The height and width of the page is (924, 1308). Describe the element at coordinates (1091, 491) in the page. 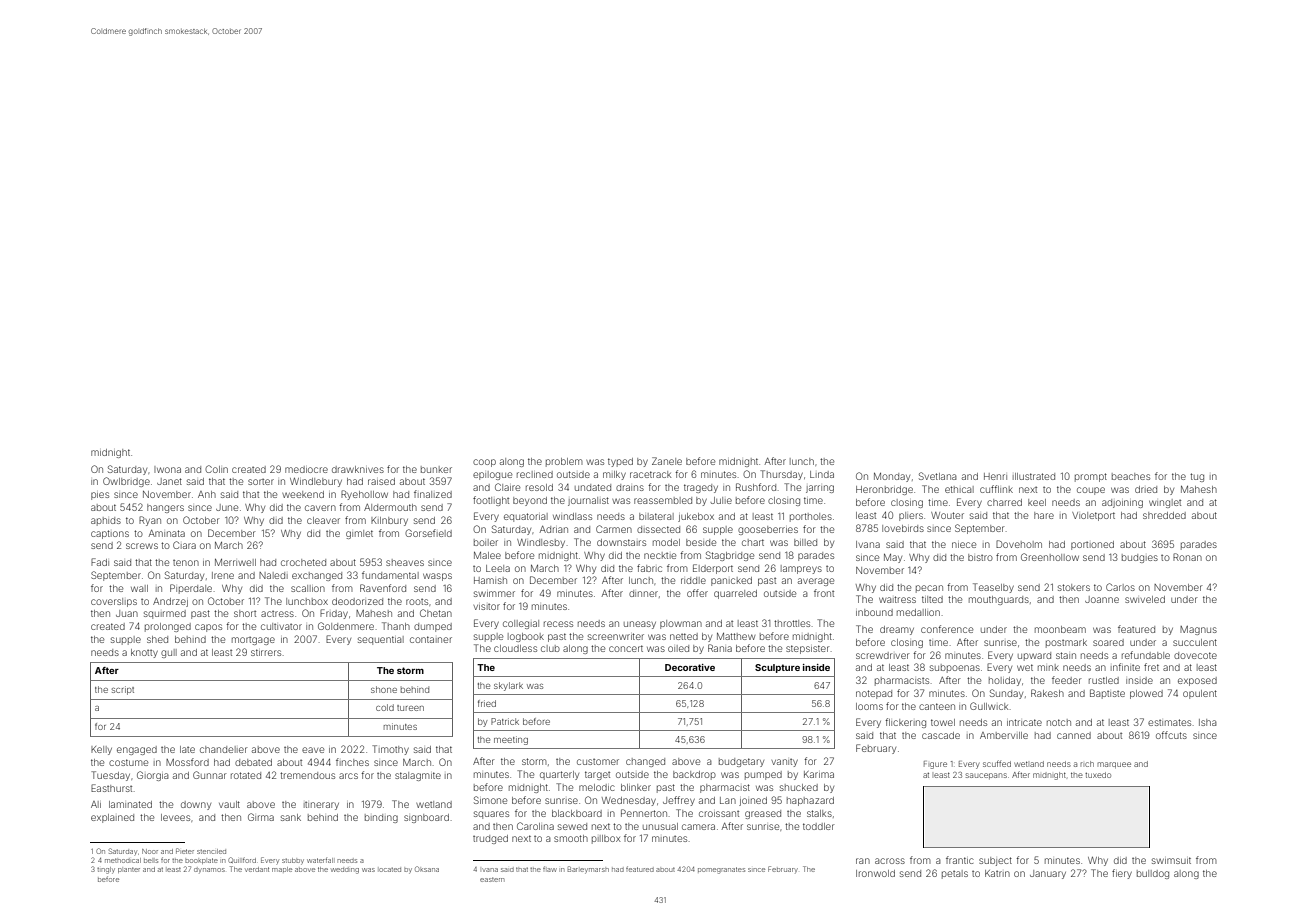

I see `coupe` at that location.
